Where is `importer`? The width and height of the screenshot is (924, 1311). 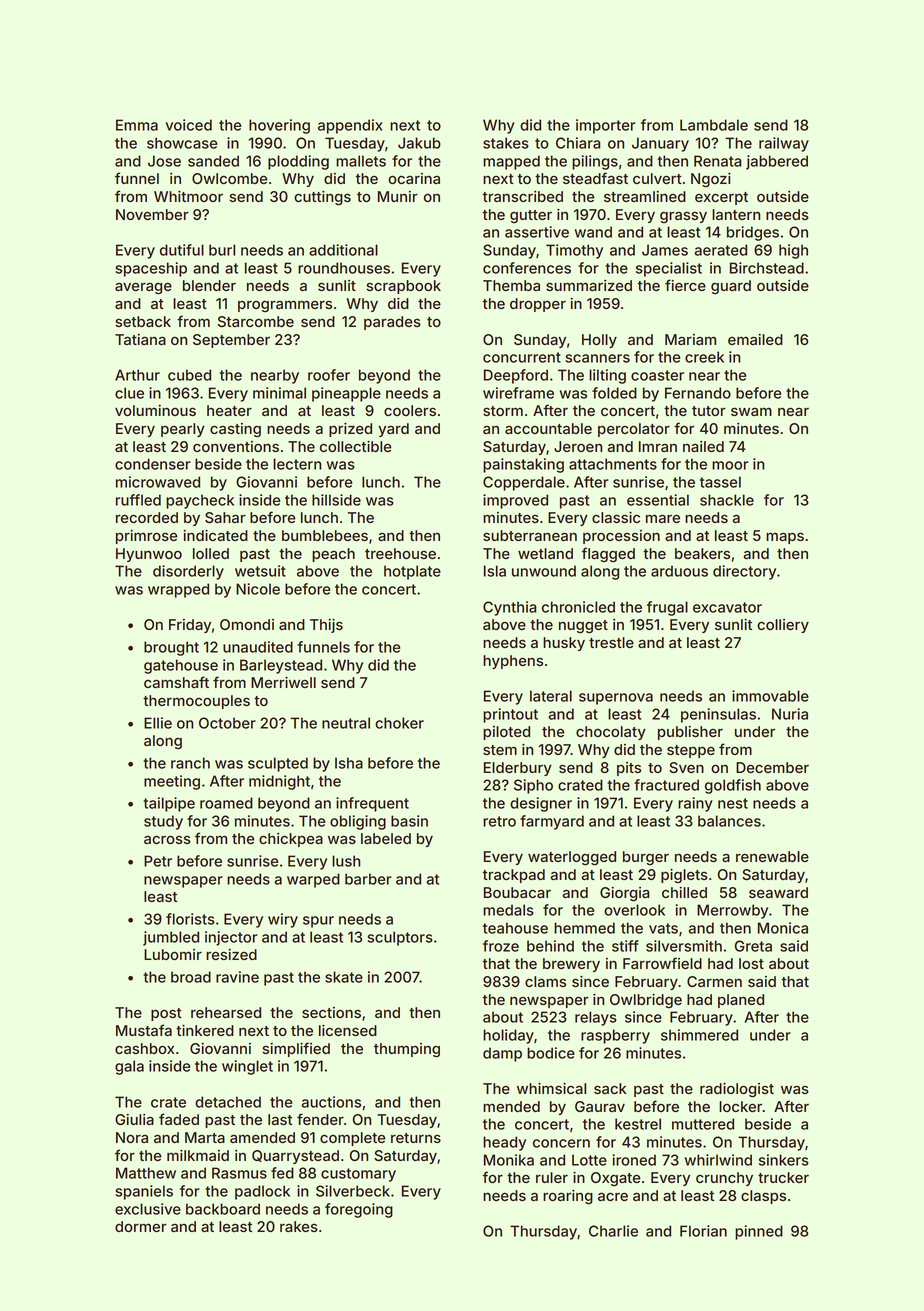
importer is located at coordinates (606, 126).
